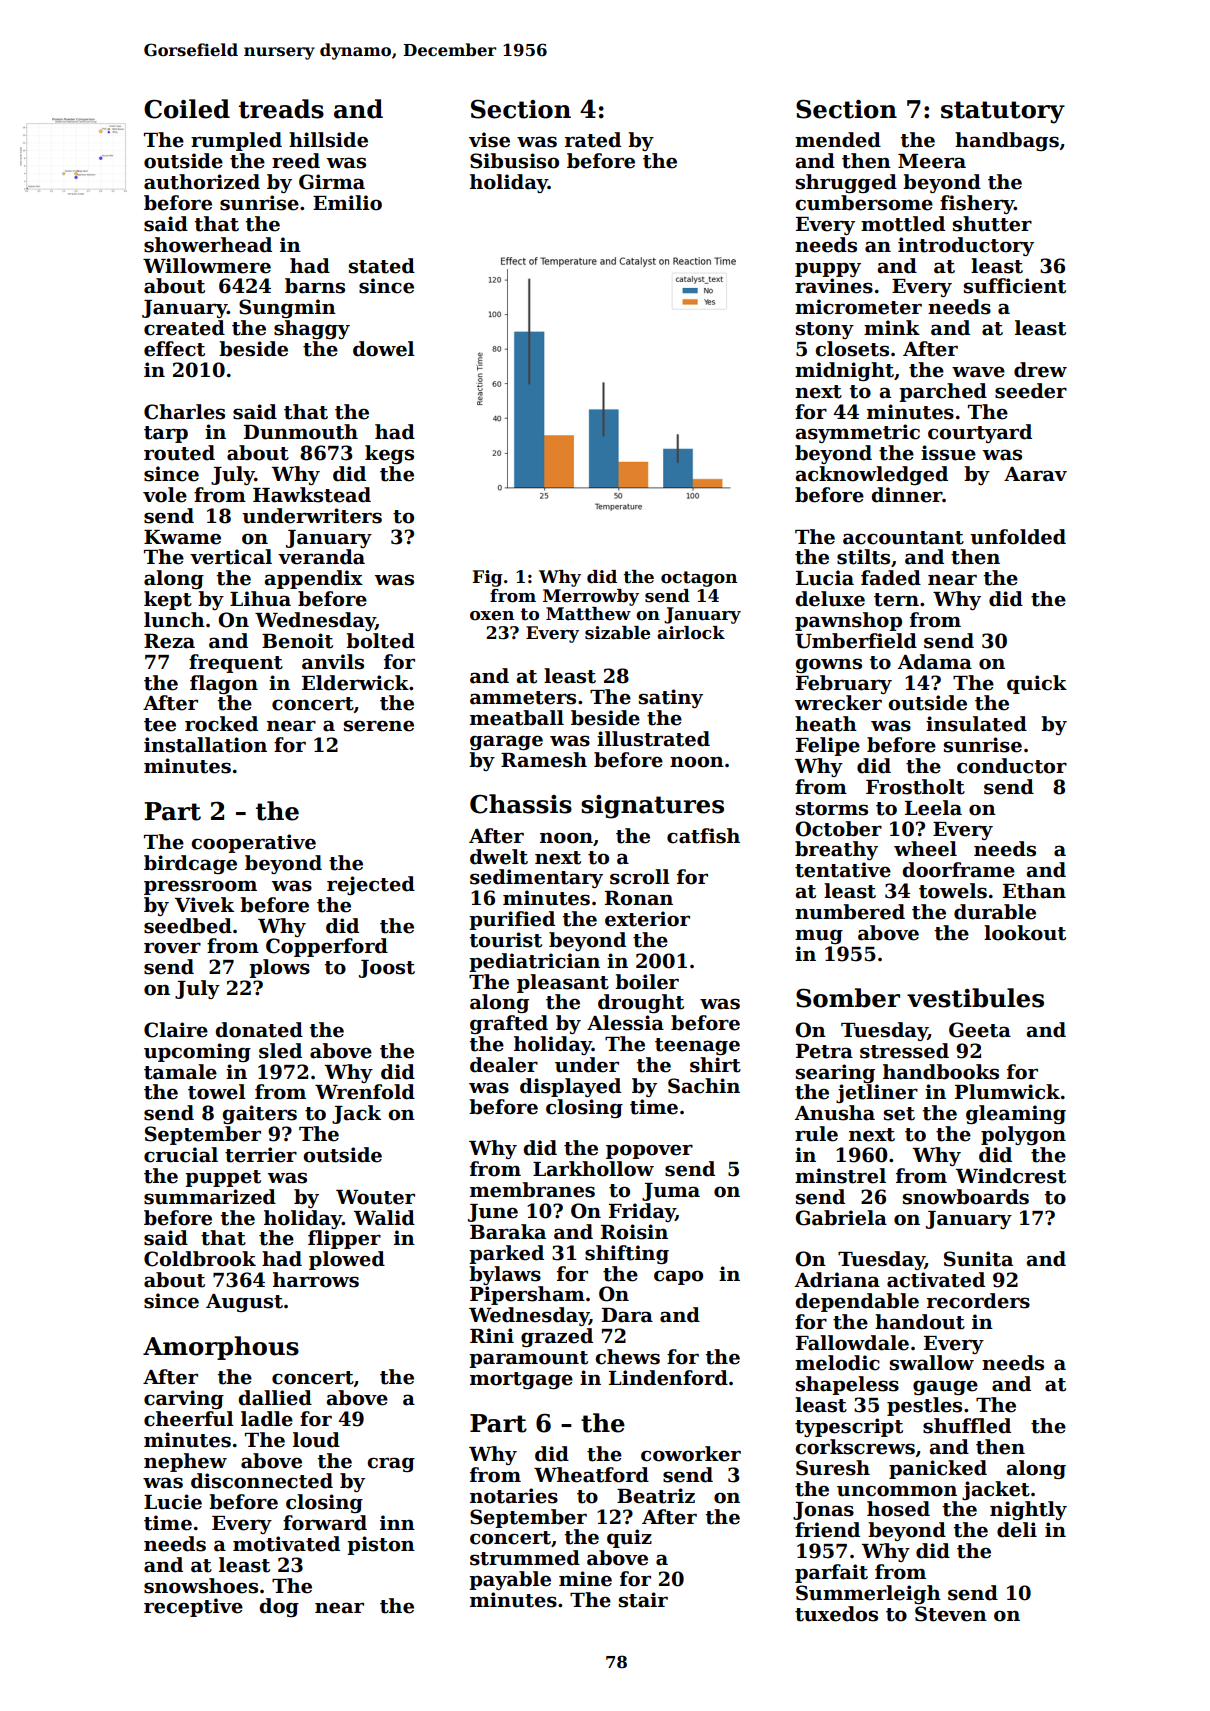 This screenshot has width=1210, height=1711. What do you see at coordinates (943, 392) in the screenshot?
I see `parched` at bounding box center [943, 392].
